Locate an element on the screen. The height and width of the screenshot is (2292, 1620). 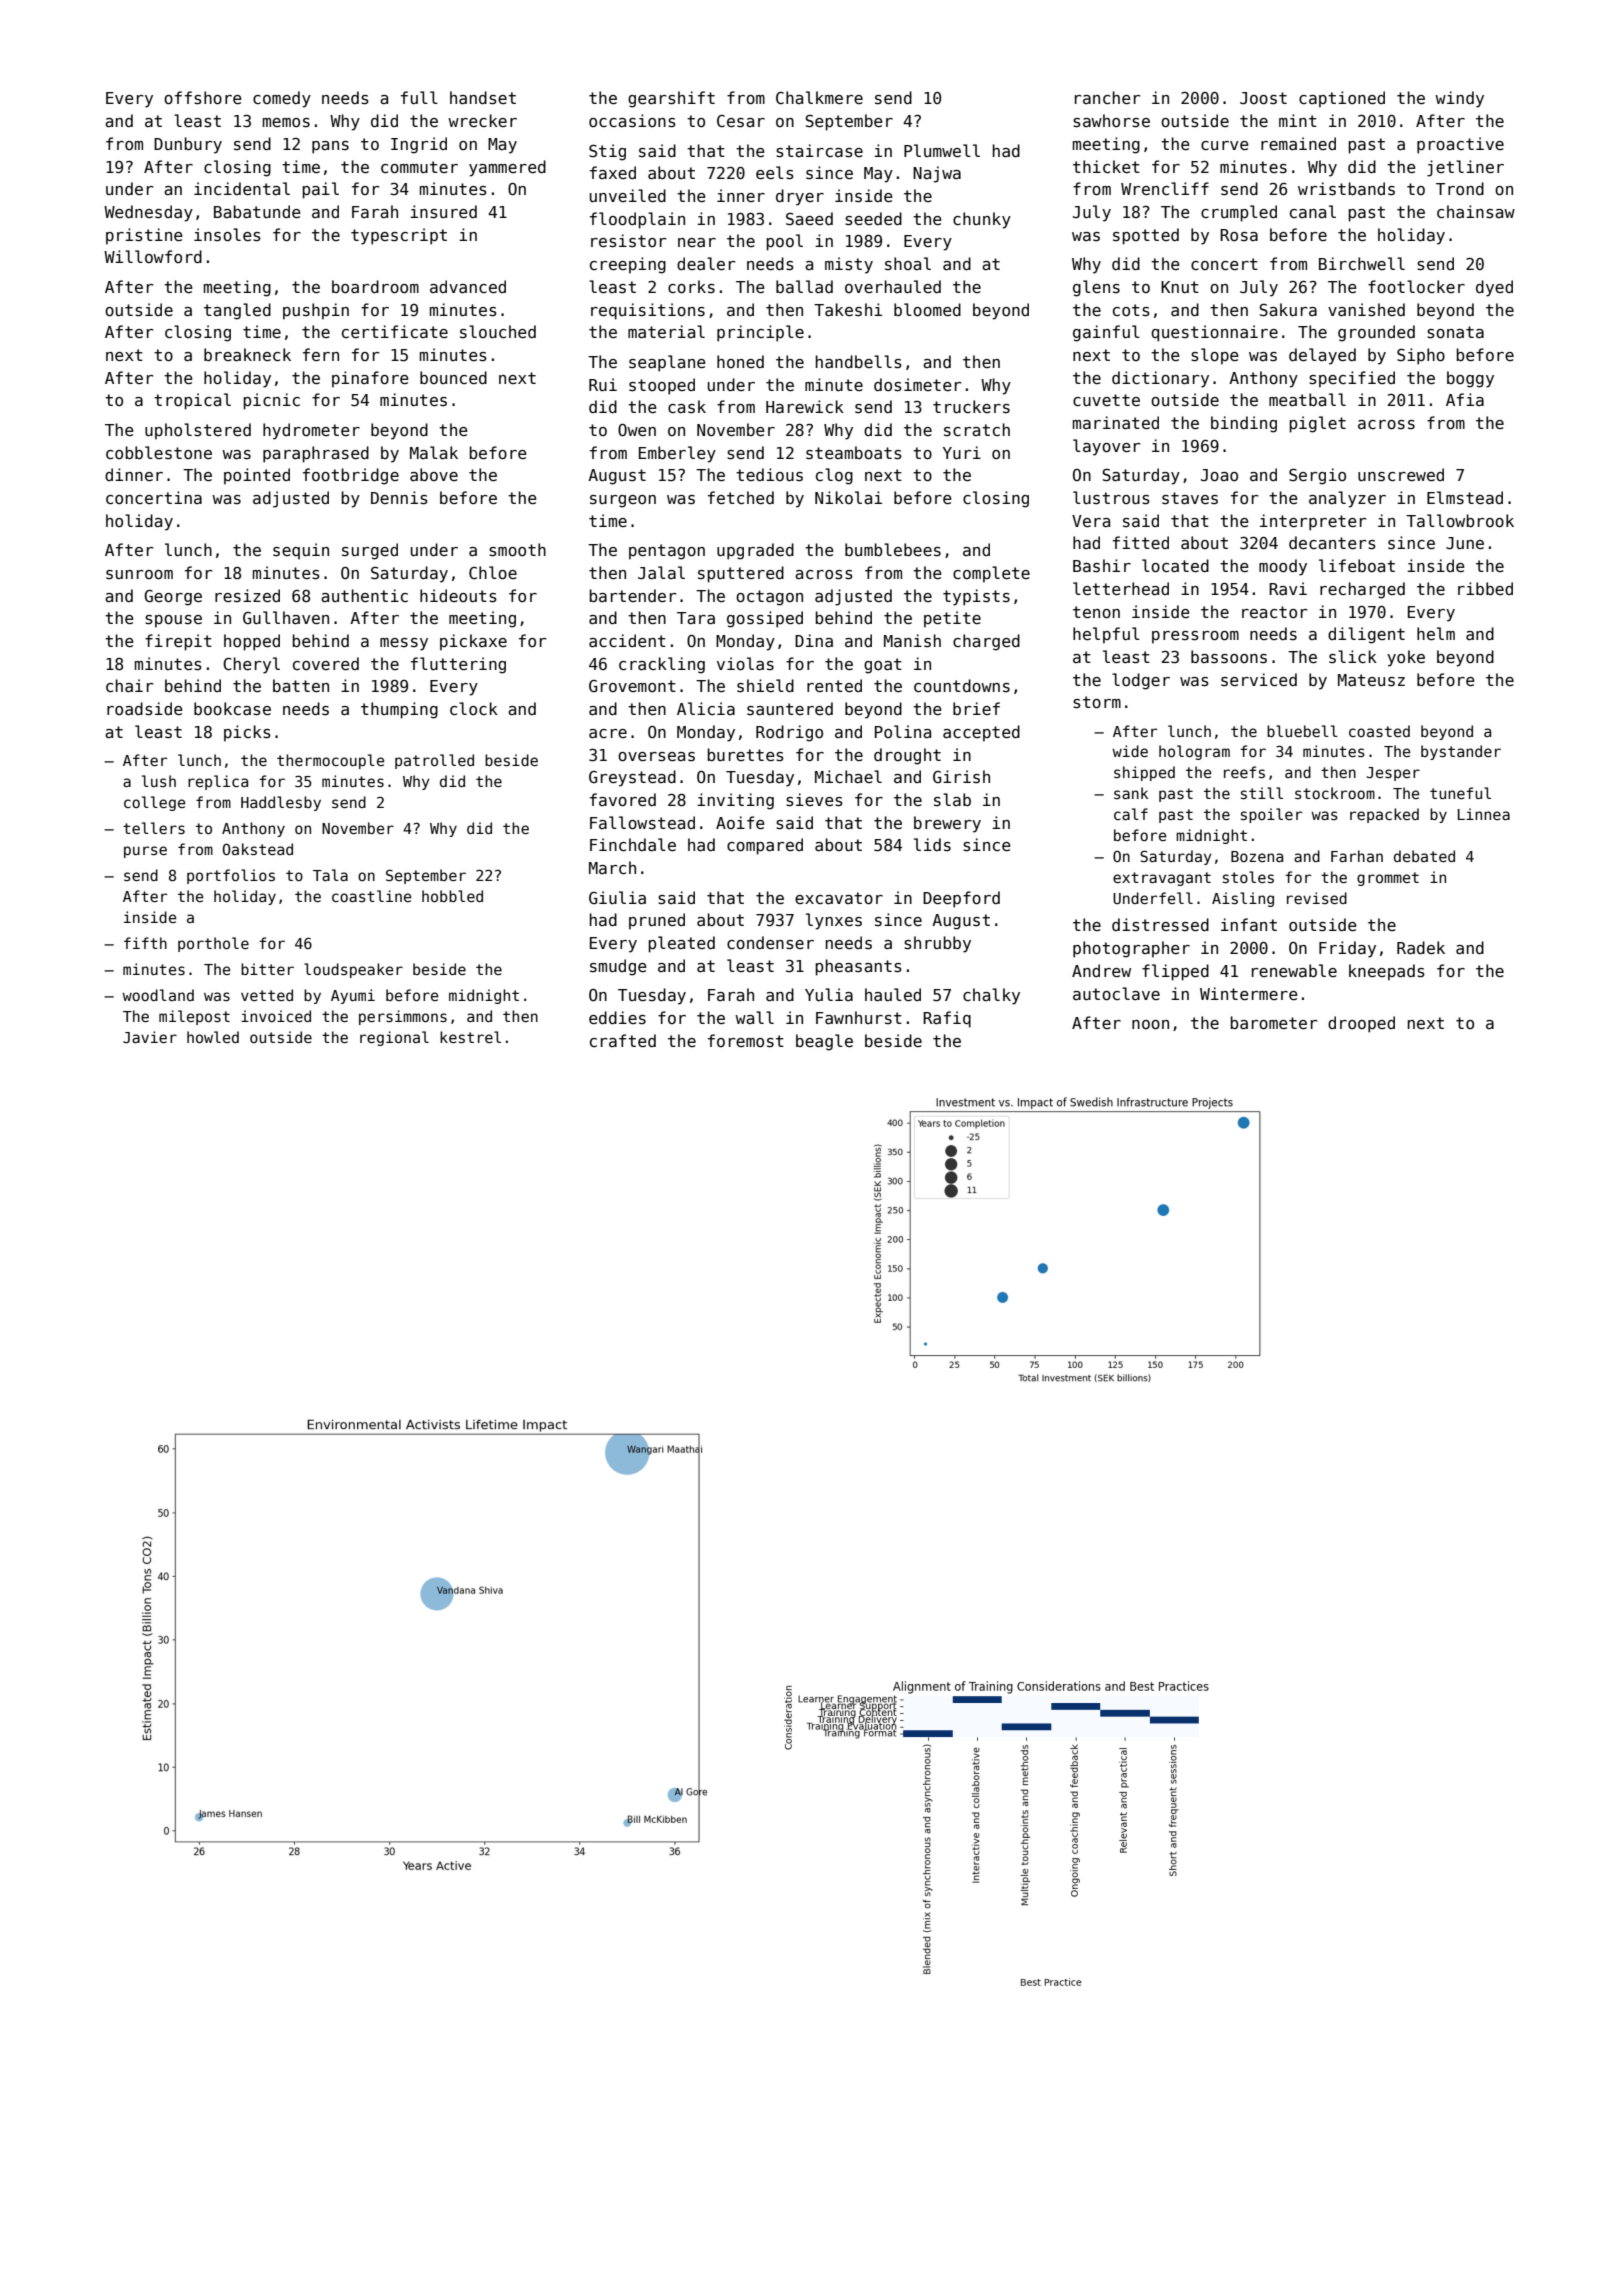
Elmstead is located at coordinates (1465, 497).
